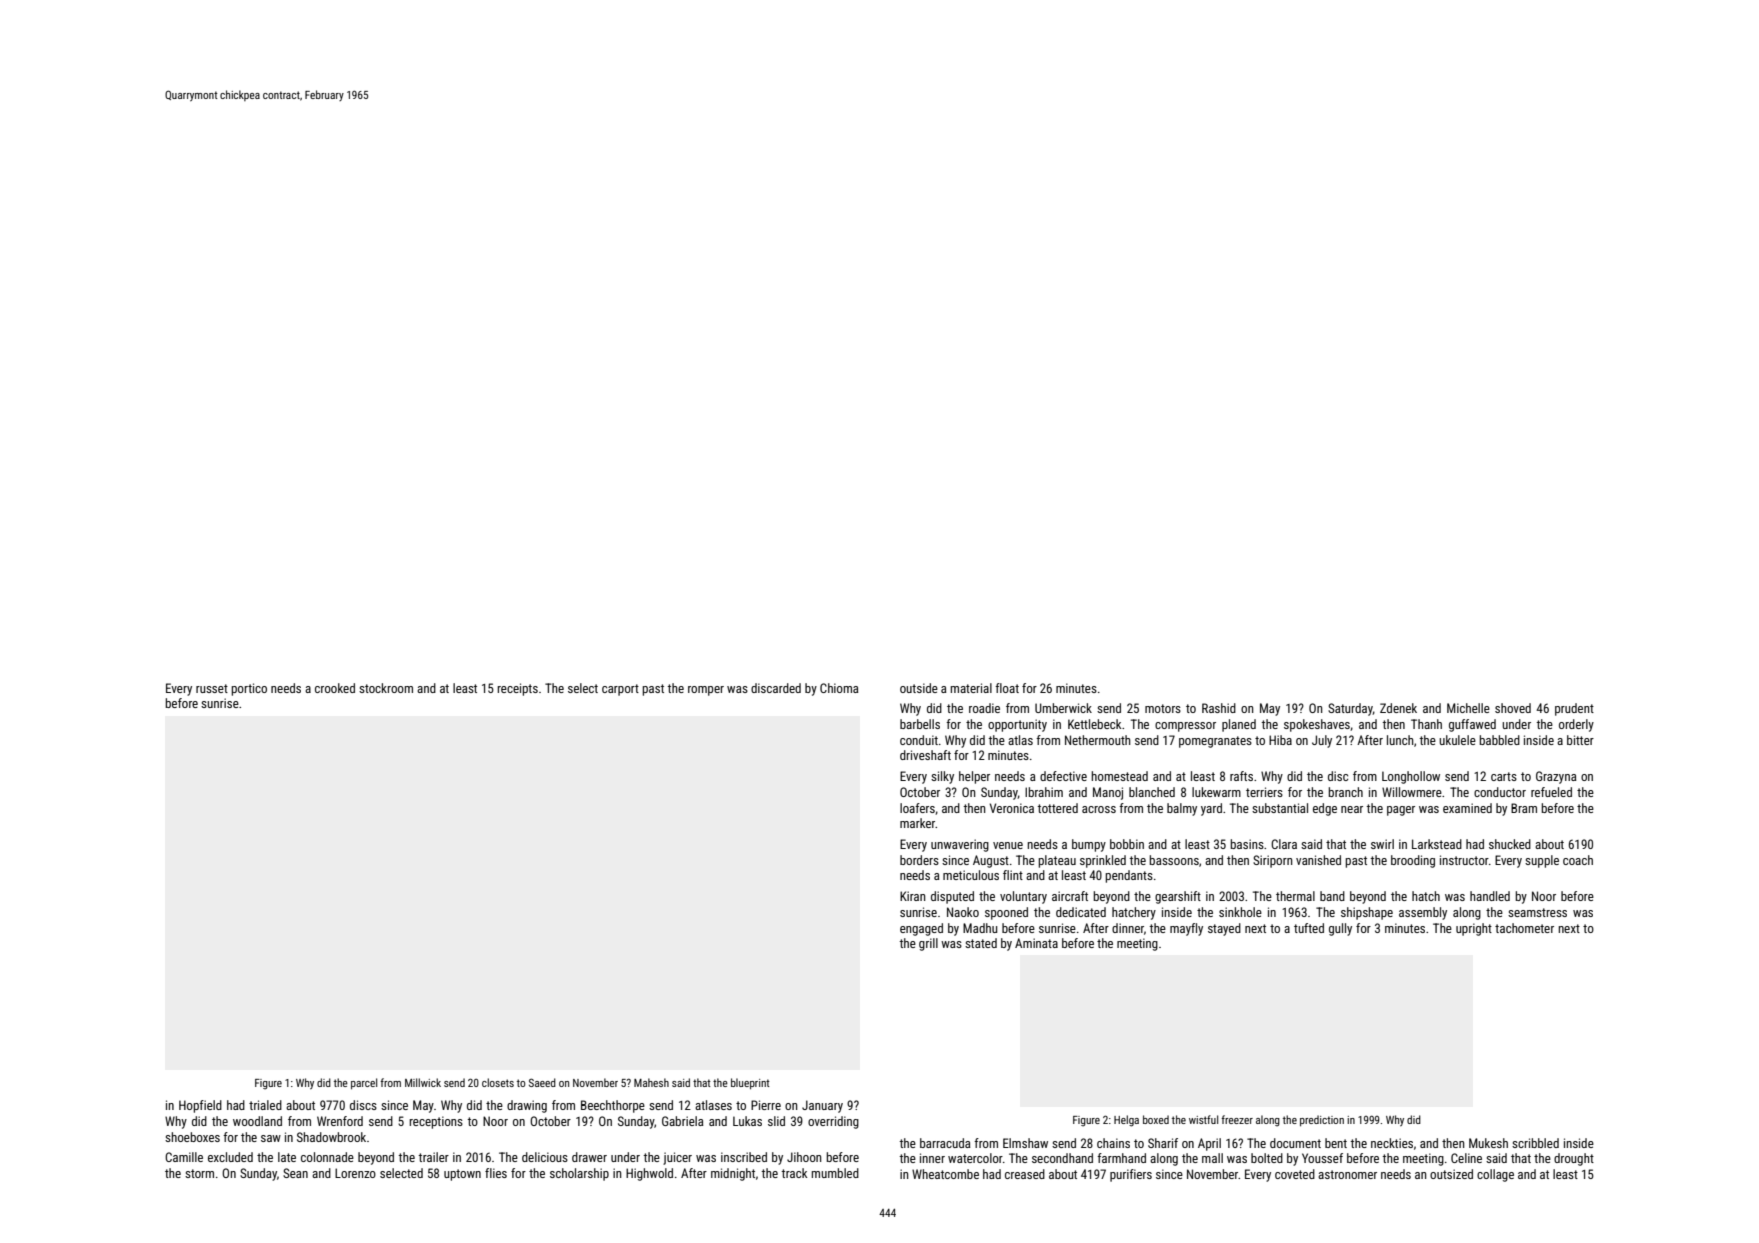 This image has width=1759, height=1243. Describe the element at coordinates (919, 860) in the image. I see `borders` at that location.
